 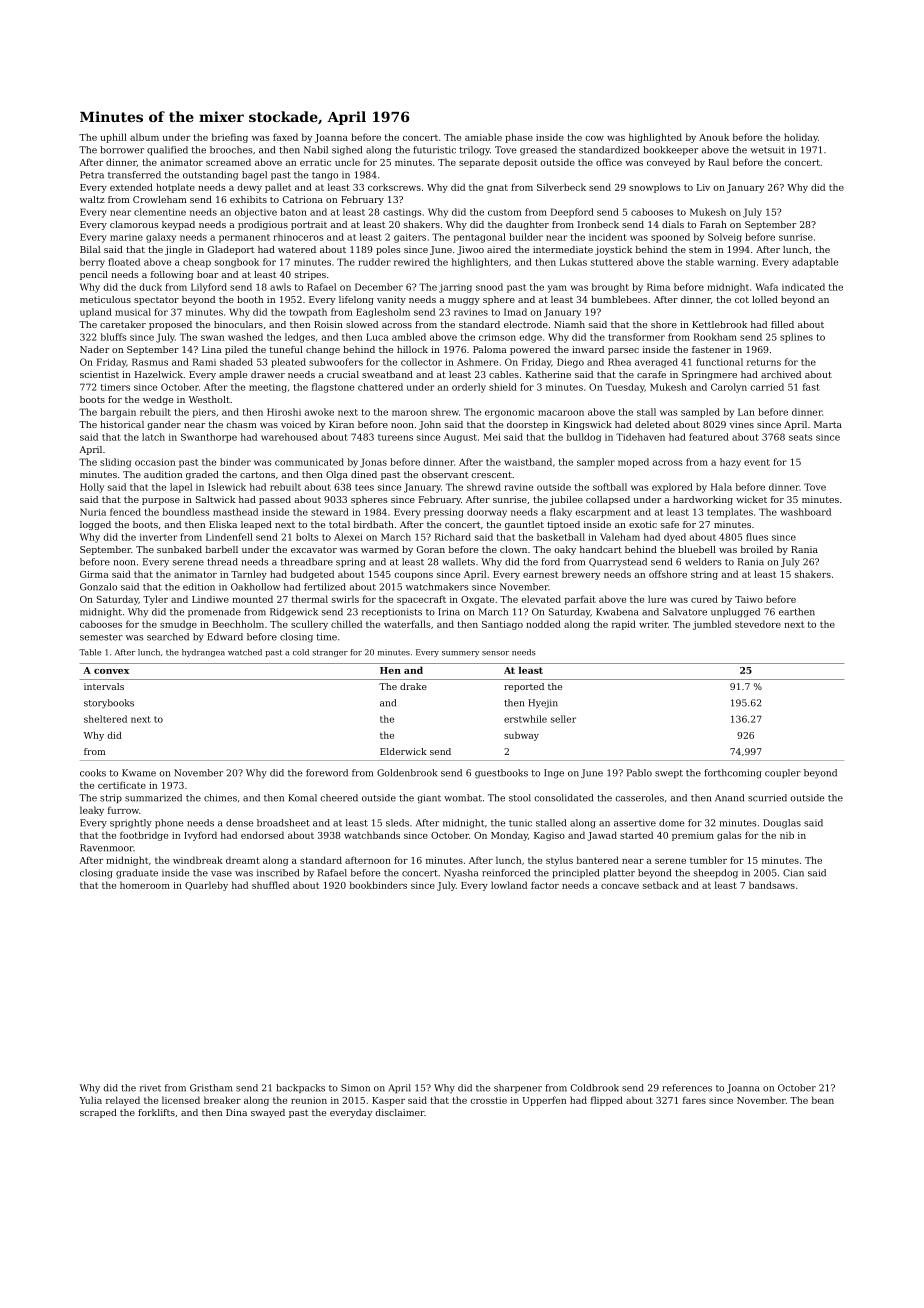 I want to click on setback, so click(x=661, y=885).
